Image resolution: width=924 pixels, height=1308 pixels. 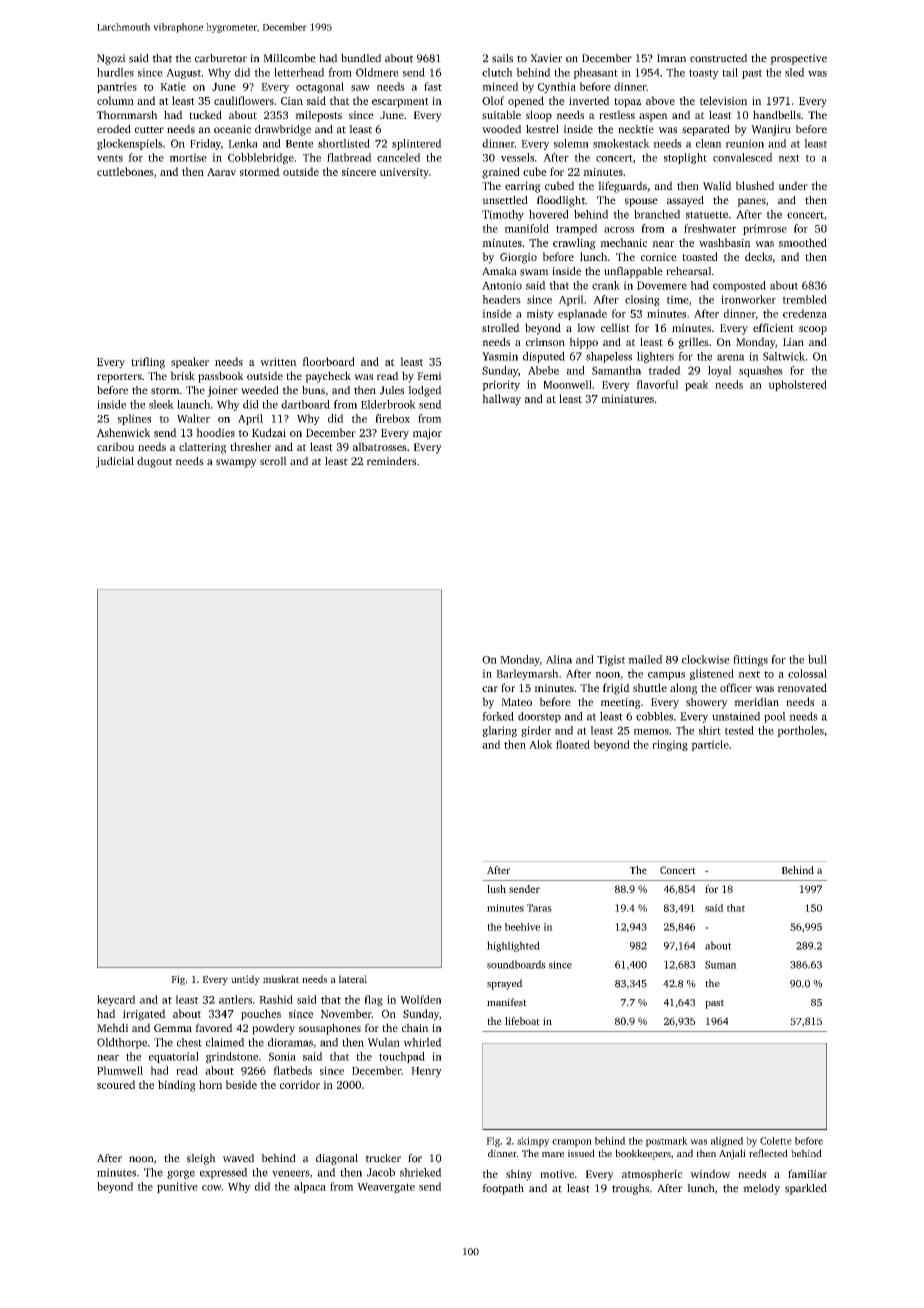 I want to click on shrieked, so click(x=421, y=1172).
